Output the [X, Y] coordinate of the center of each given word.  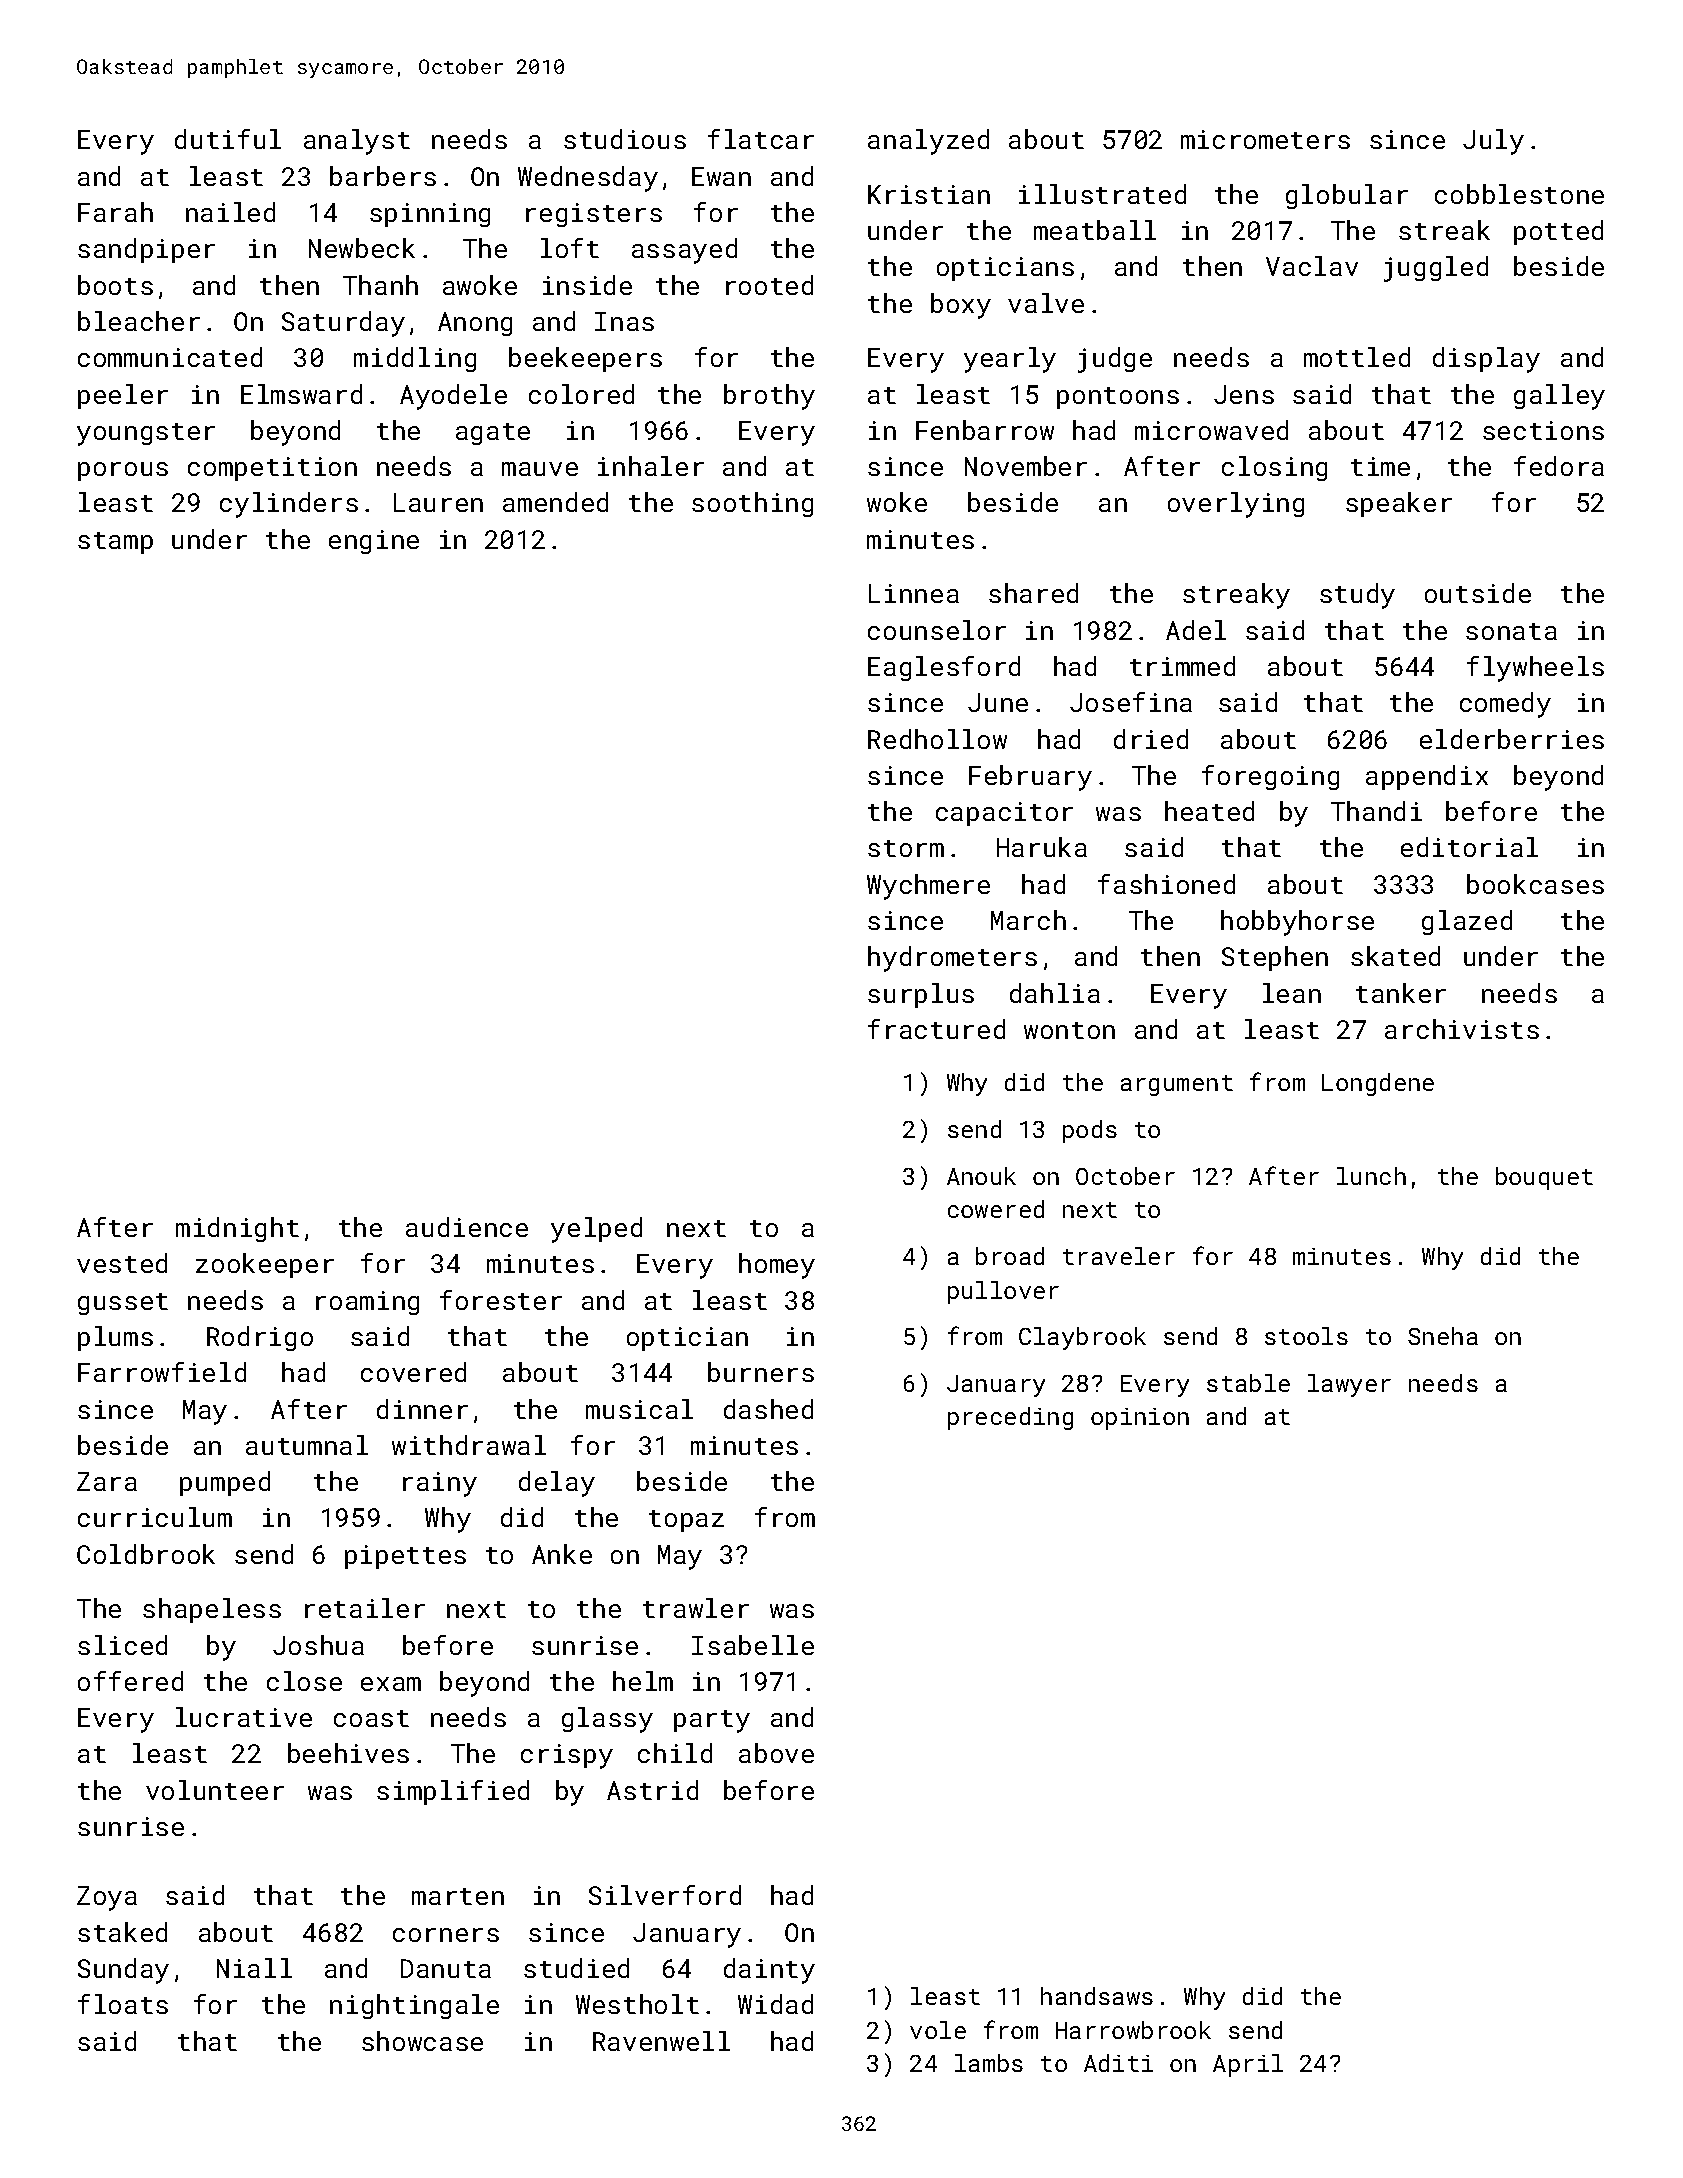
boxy [961, 306]
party [712, 1721]
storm [906, 848]
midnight [237, 1229]
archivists [1462, 1029]
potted [1558, 232]
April [1248, 2065]
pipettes [405, 1557]
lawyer [1349, 1385]
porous [123, 471]
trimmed [1182, 666]
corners [446, 1935]
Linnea [914, 593]
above [776, 1753]
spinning [430, 215]
